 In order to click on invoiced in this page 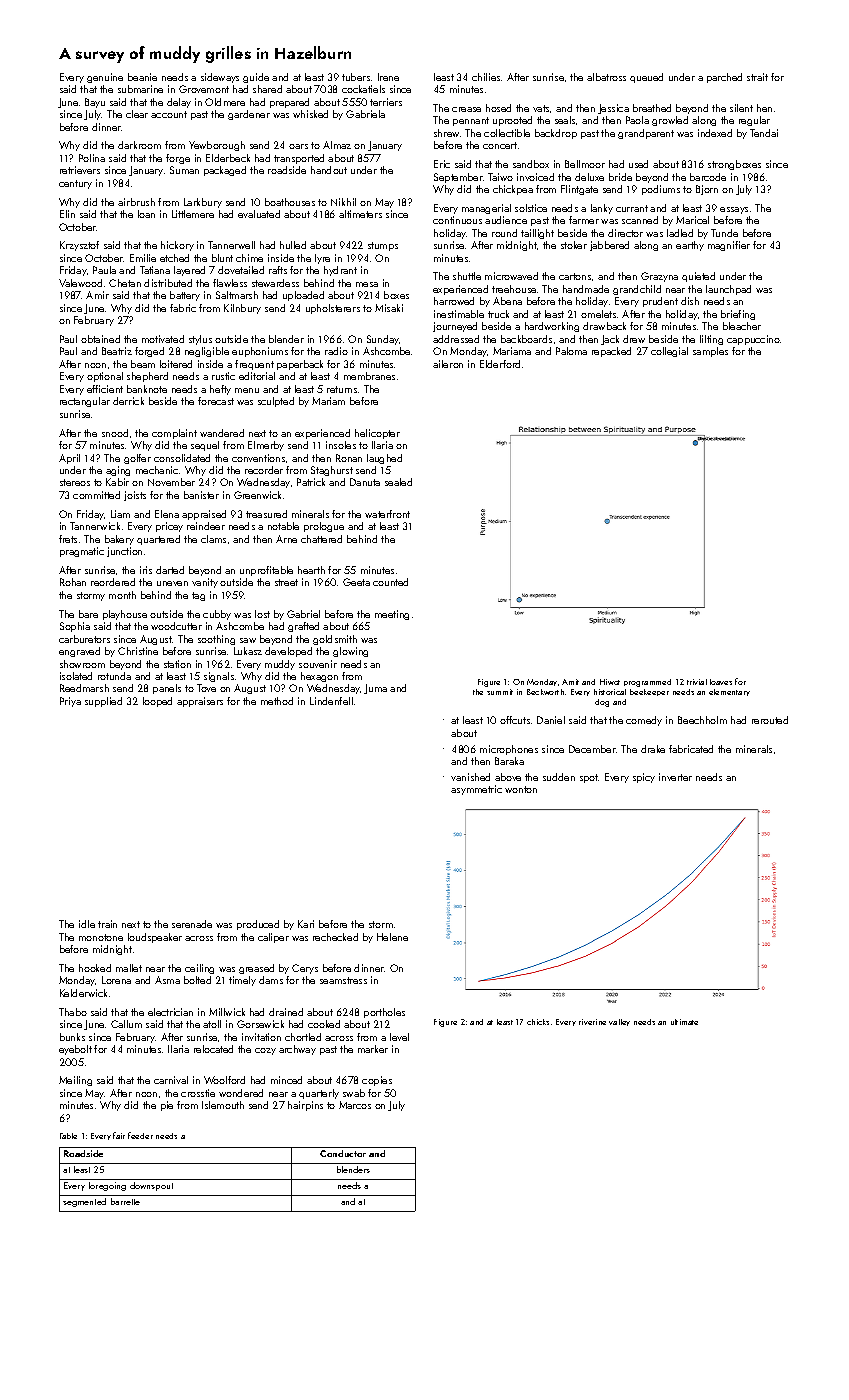, I will do `click(535, 177)`.
